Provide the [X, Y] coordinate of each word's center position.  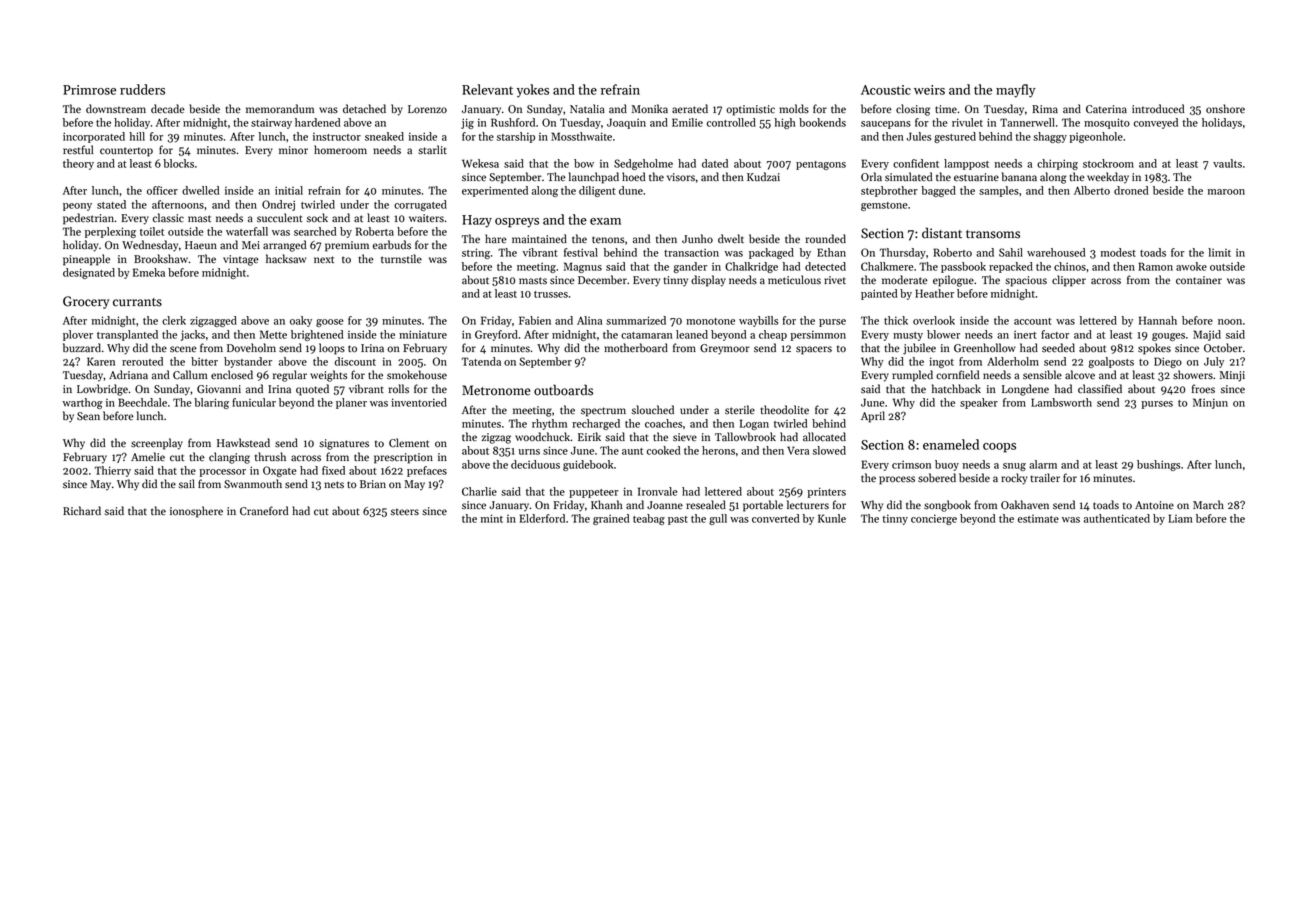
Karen [101, 361]
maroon [1226, 192]
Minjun [1210, 403]
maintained [539, 239]
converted [775, 518]
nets [334, 485]
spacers [814, 350]
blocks [178, 163]
